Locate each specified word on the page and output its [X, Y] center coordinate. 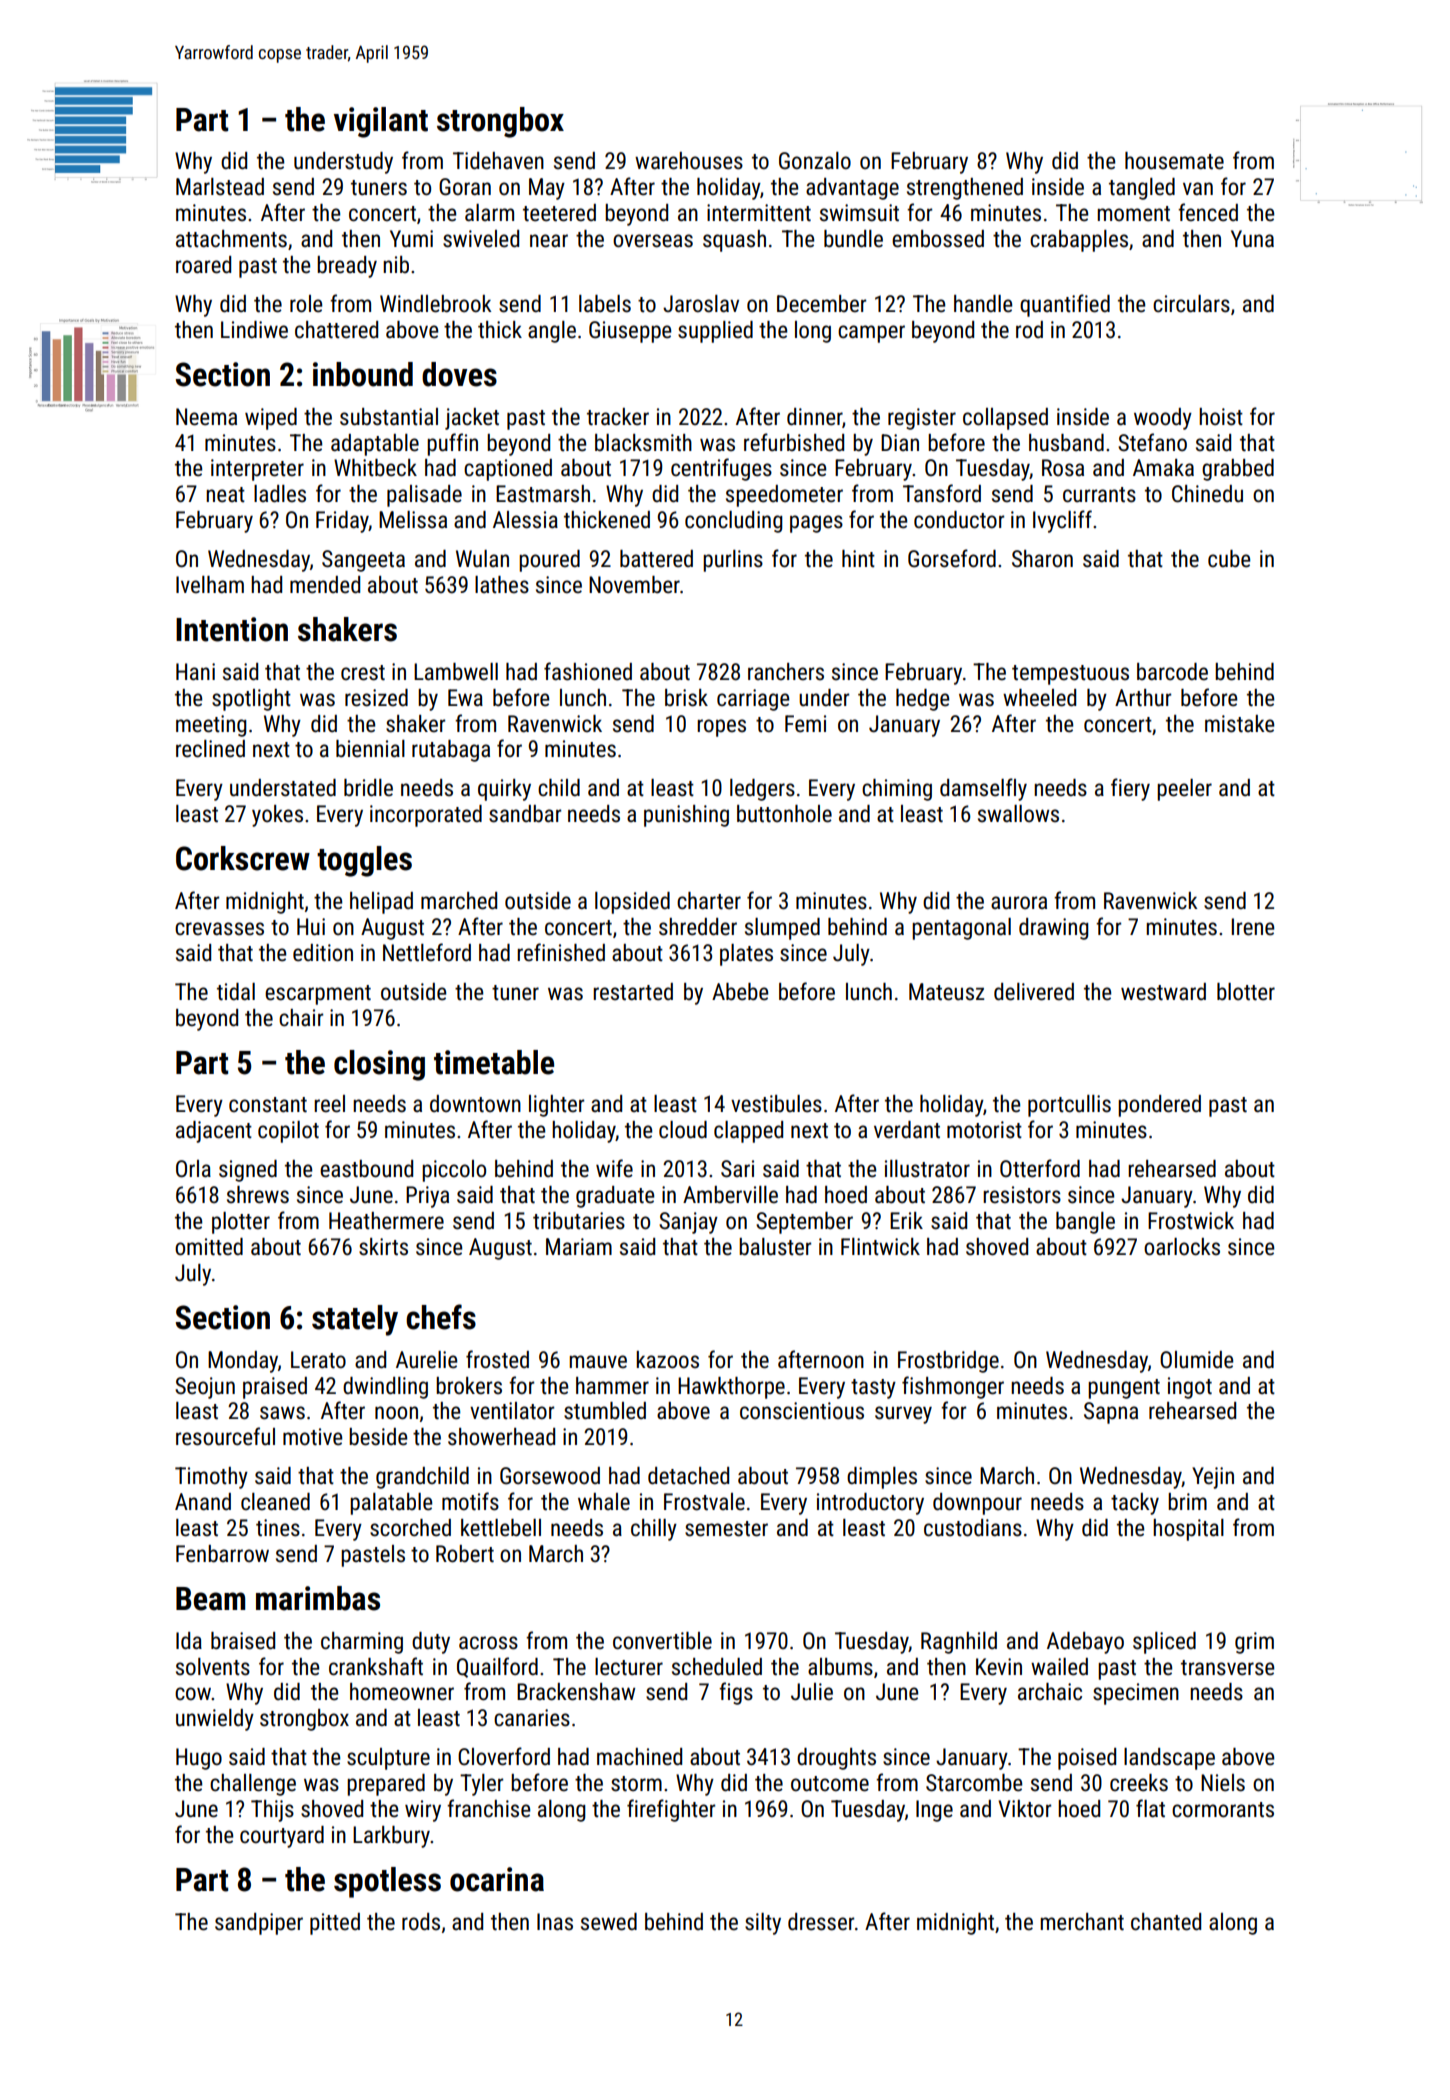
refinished [561, 952]
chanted [1166, 1922]
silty [763, 1924]
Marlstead [220, 187]
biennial [370, 749]
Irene [1253, 927]
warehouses [689, 161]
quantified [1065, 305]
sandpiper [259, 1924]
